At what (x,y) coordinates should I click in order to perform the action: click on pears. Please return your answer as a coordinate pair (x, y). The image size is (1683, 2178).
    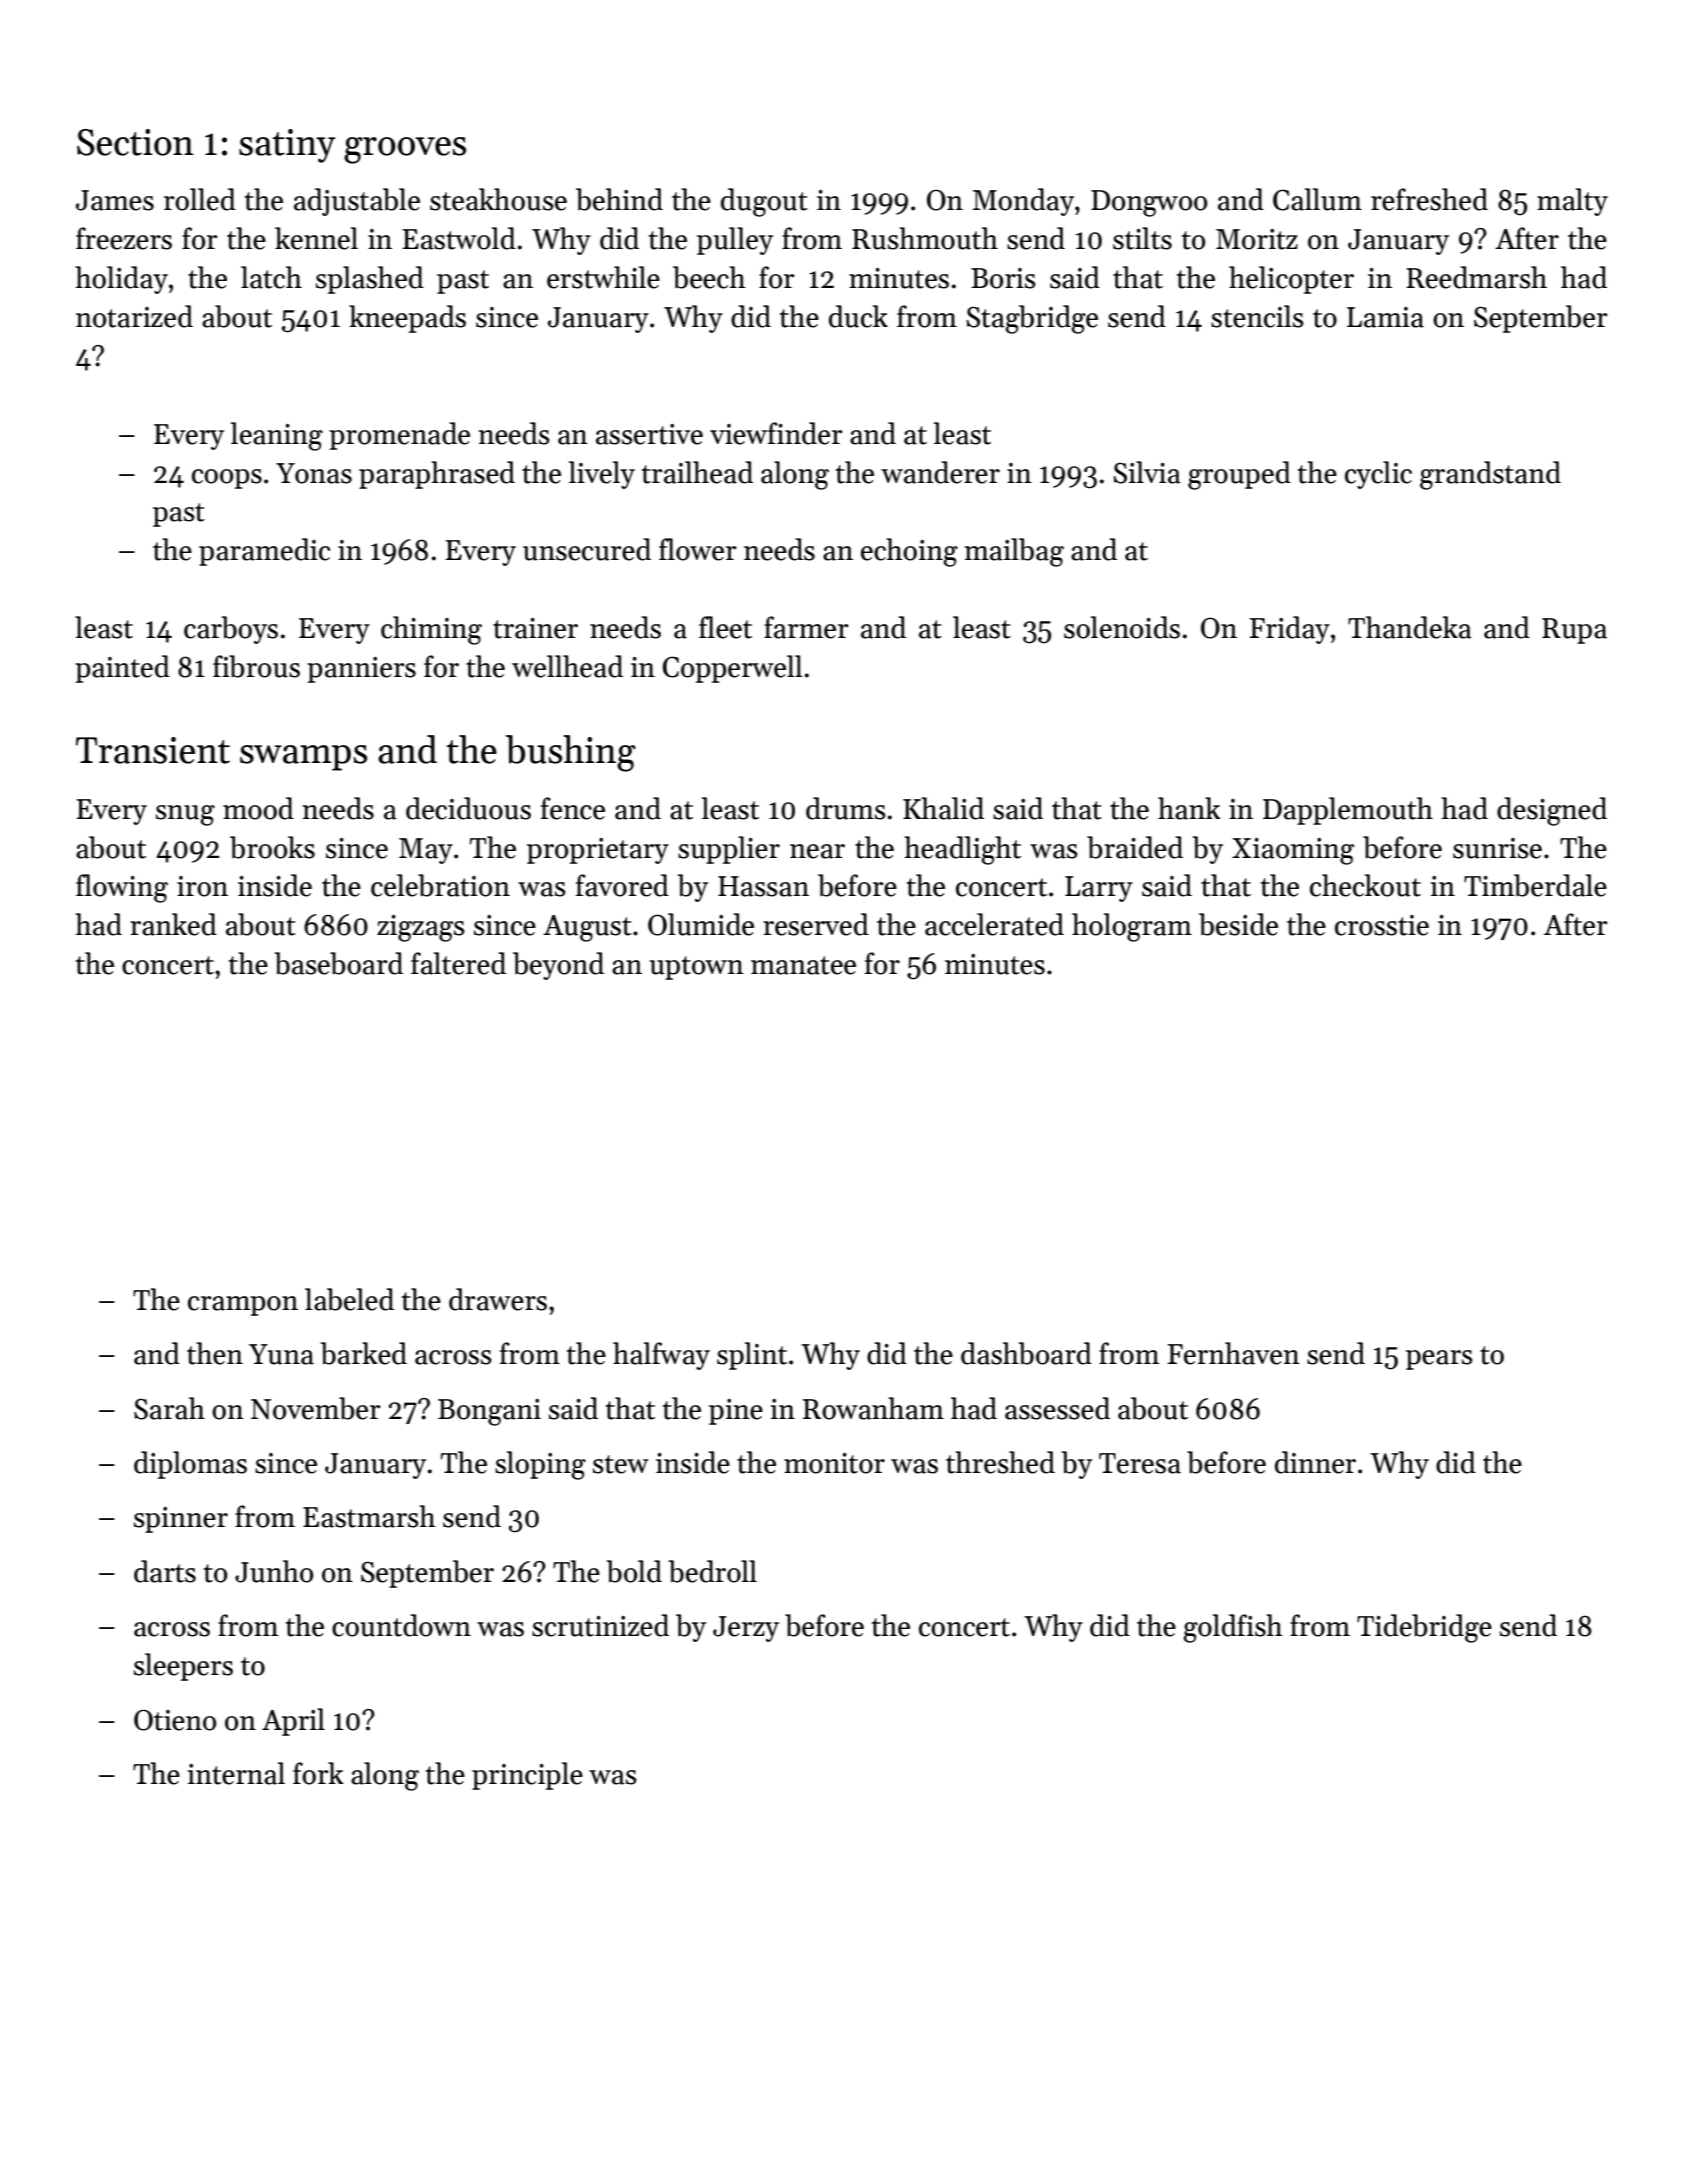
    Looking at the image, I should click on (1439, 1360).
